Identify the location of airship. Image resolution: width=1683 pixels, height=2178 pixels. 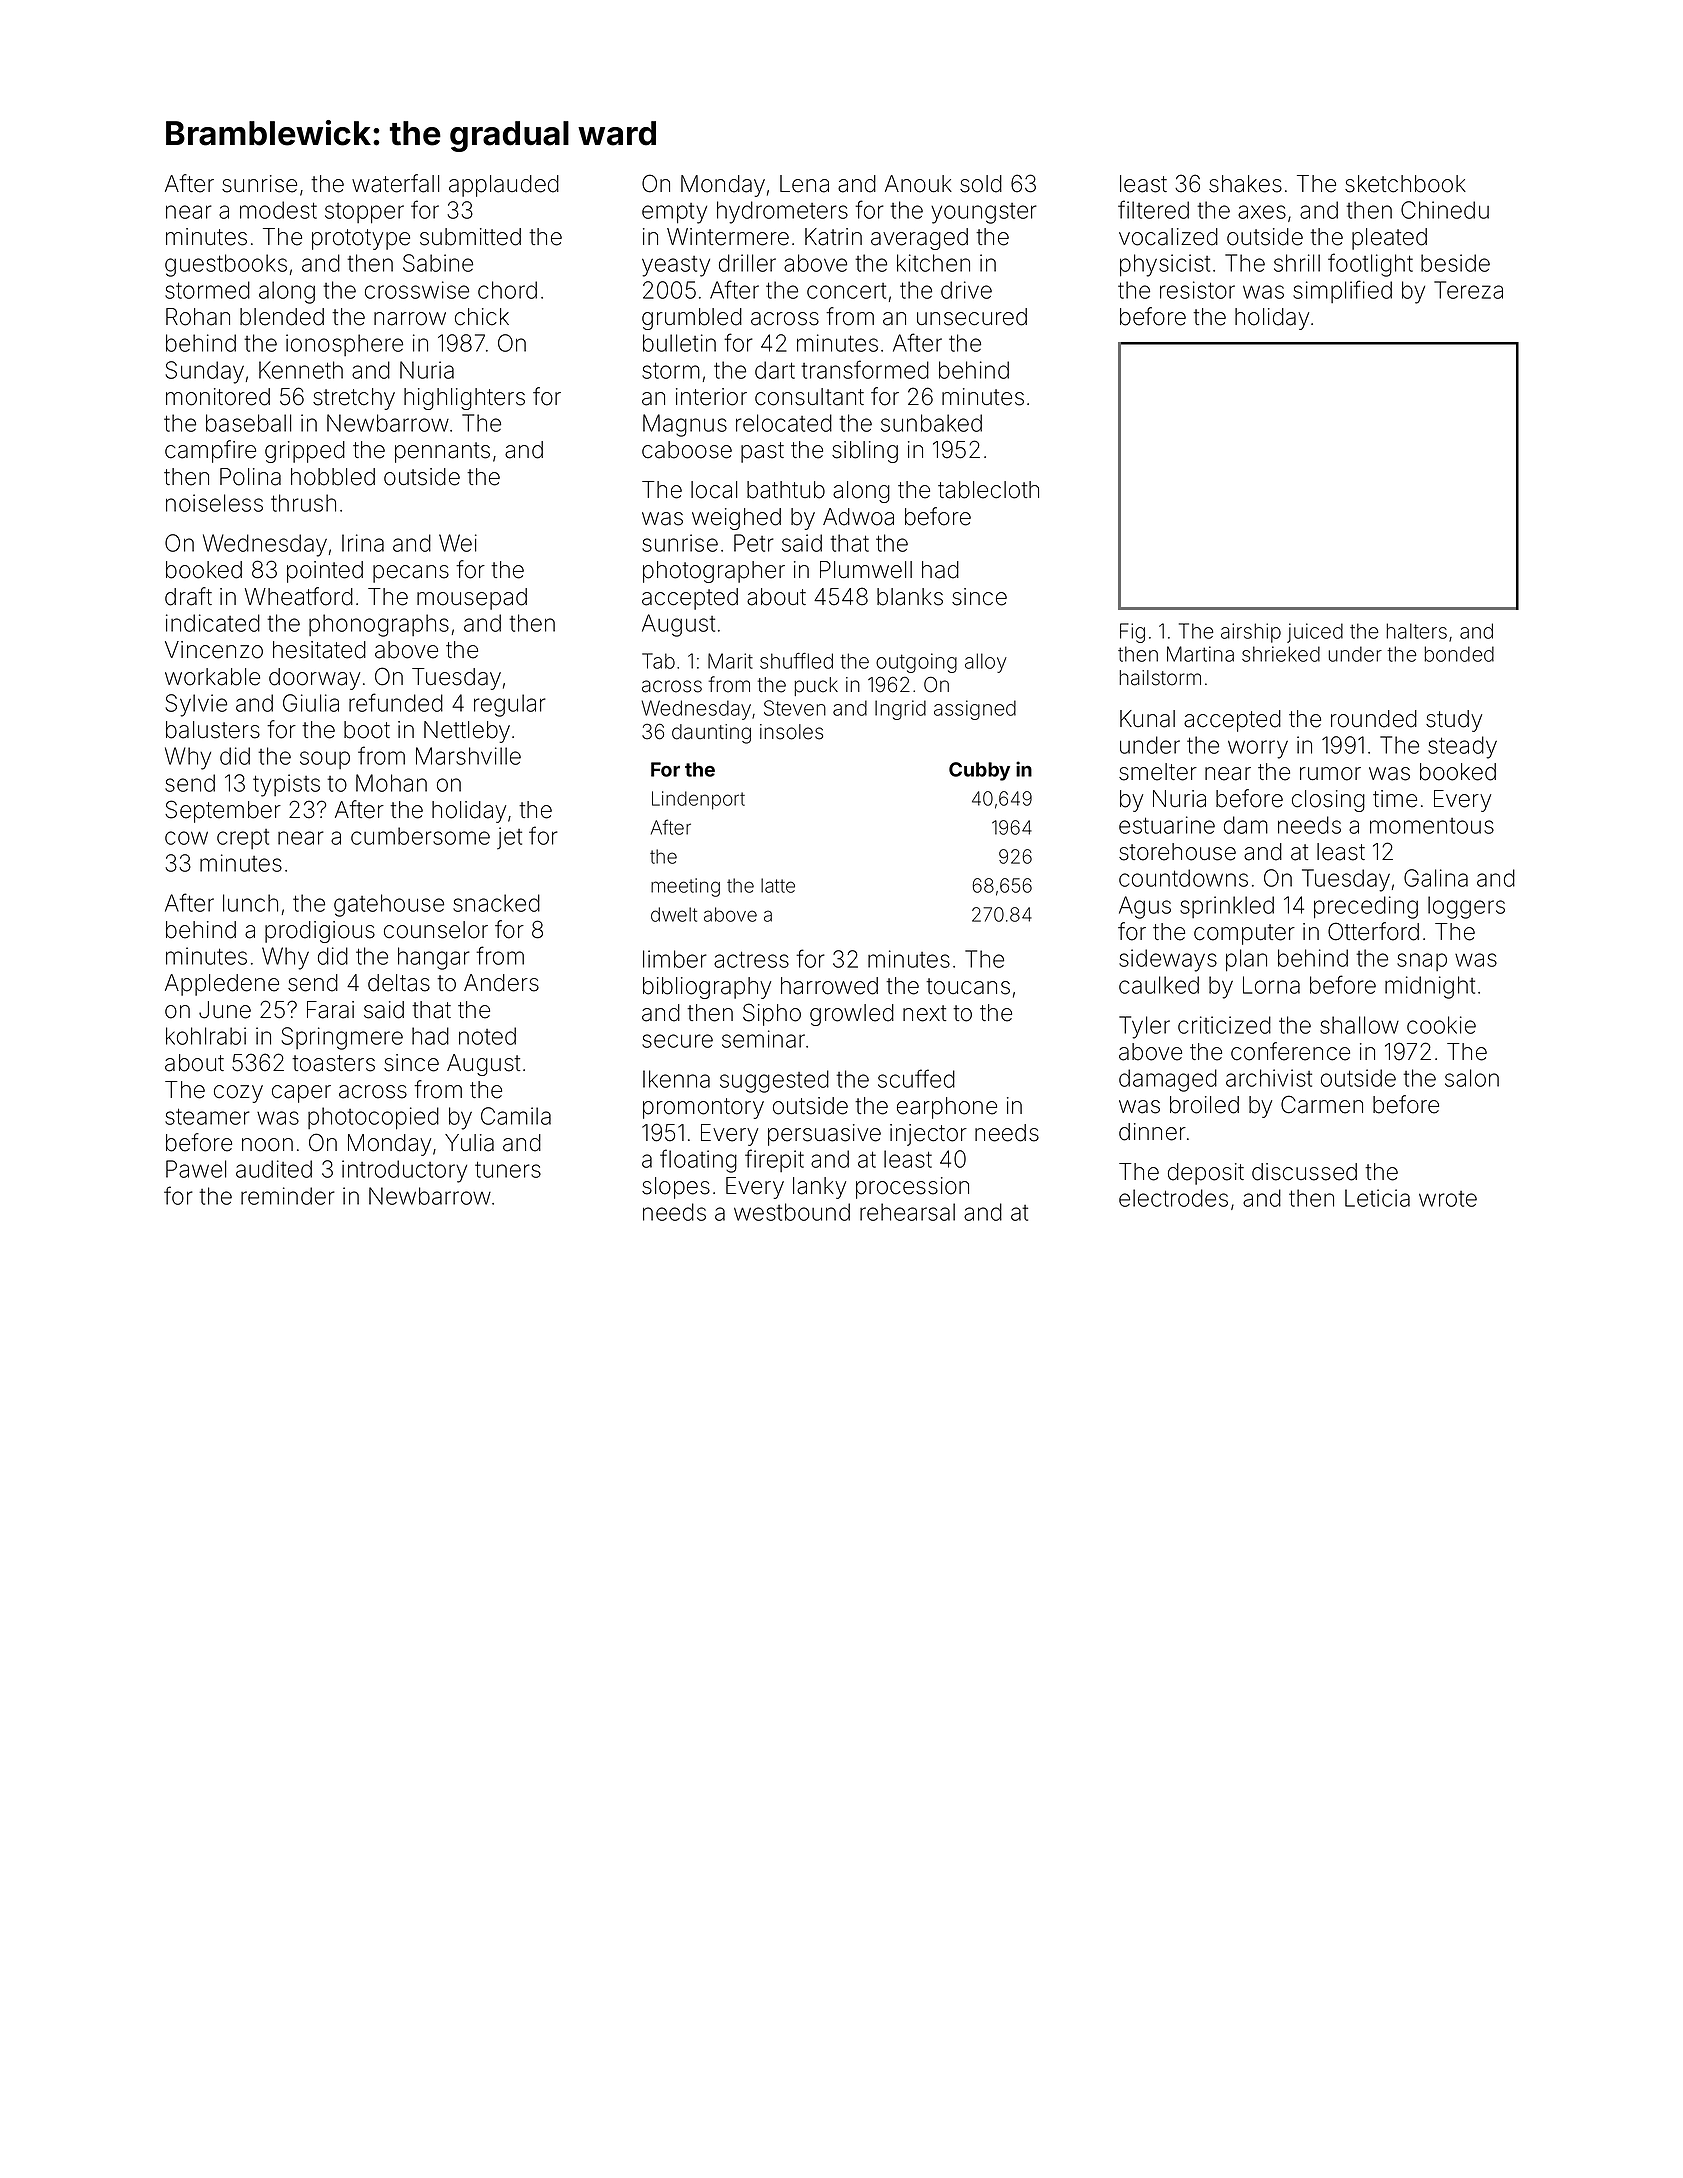
(1251, 633).
